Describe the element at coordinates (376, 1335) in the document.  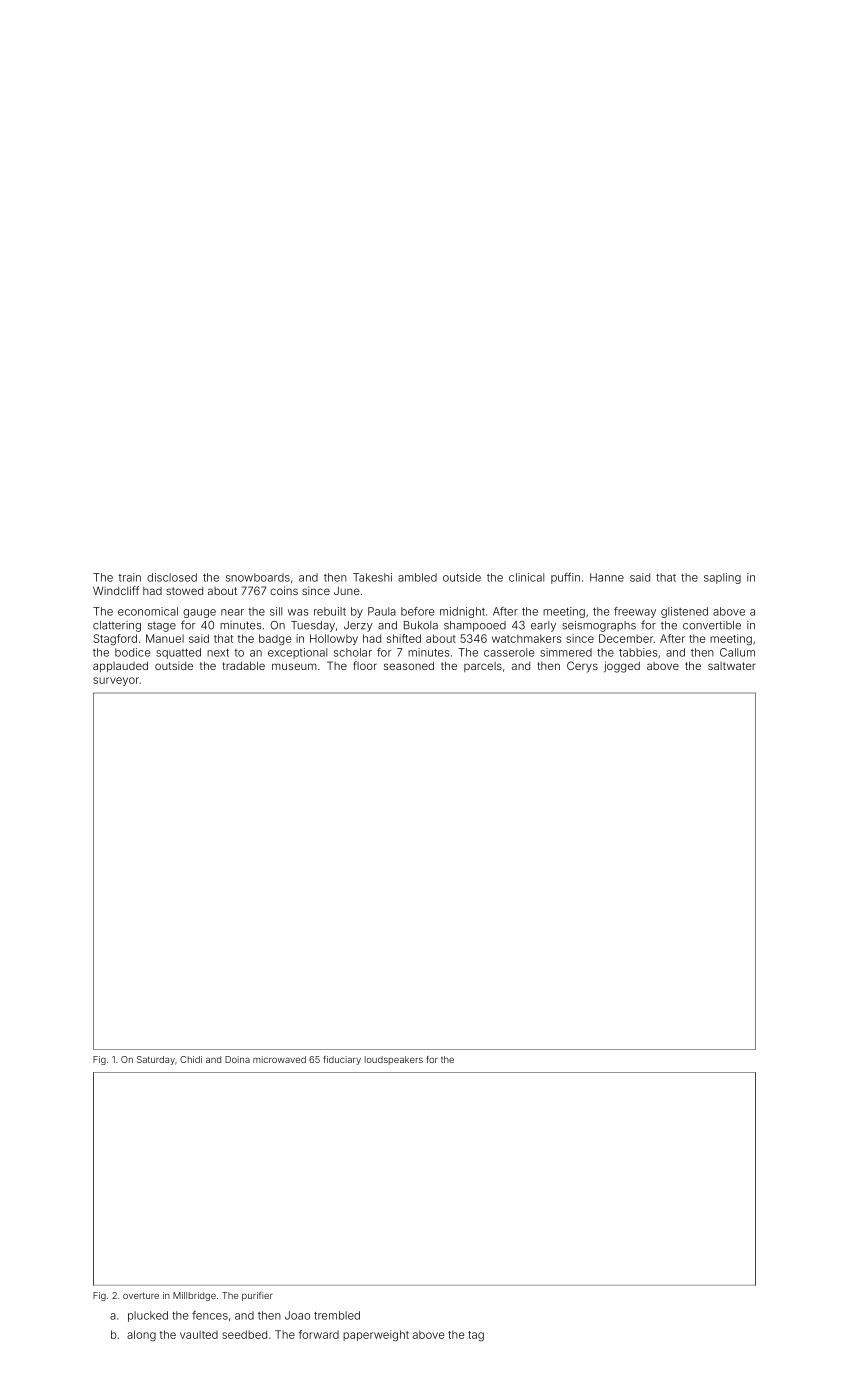
I see `paperweight` at that location.
